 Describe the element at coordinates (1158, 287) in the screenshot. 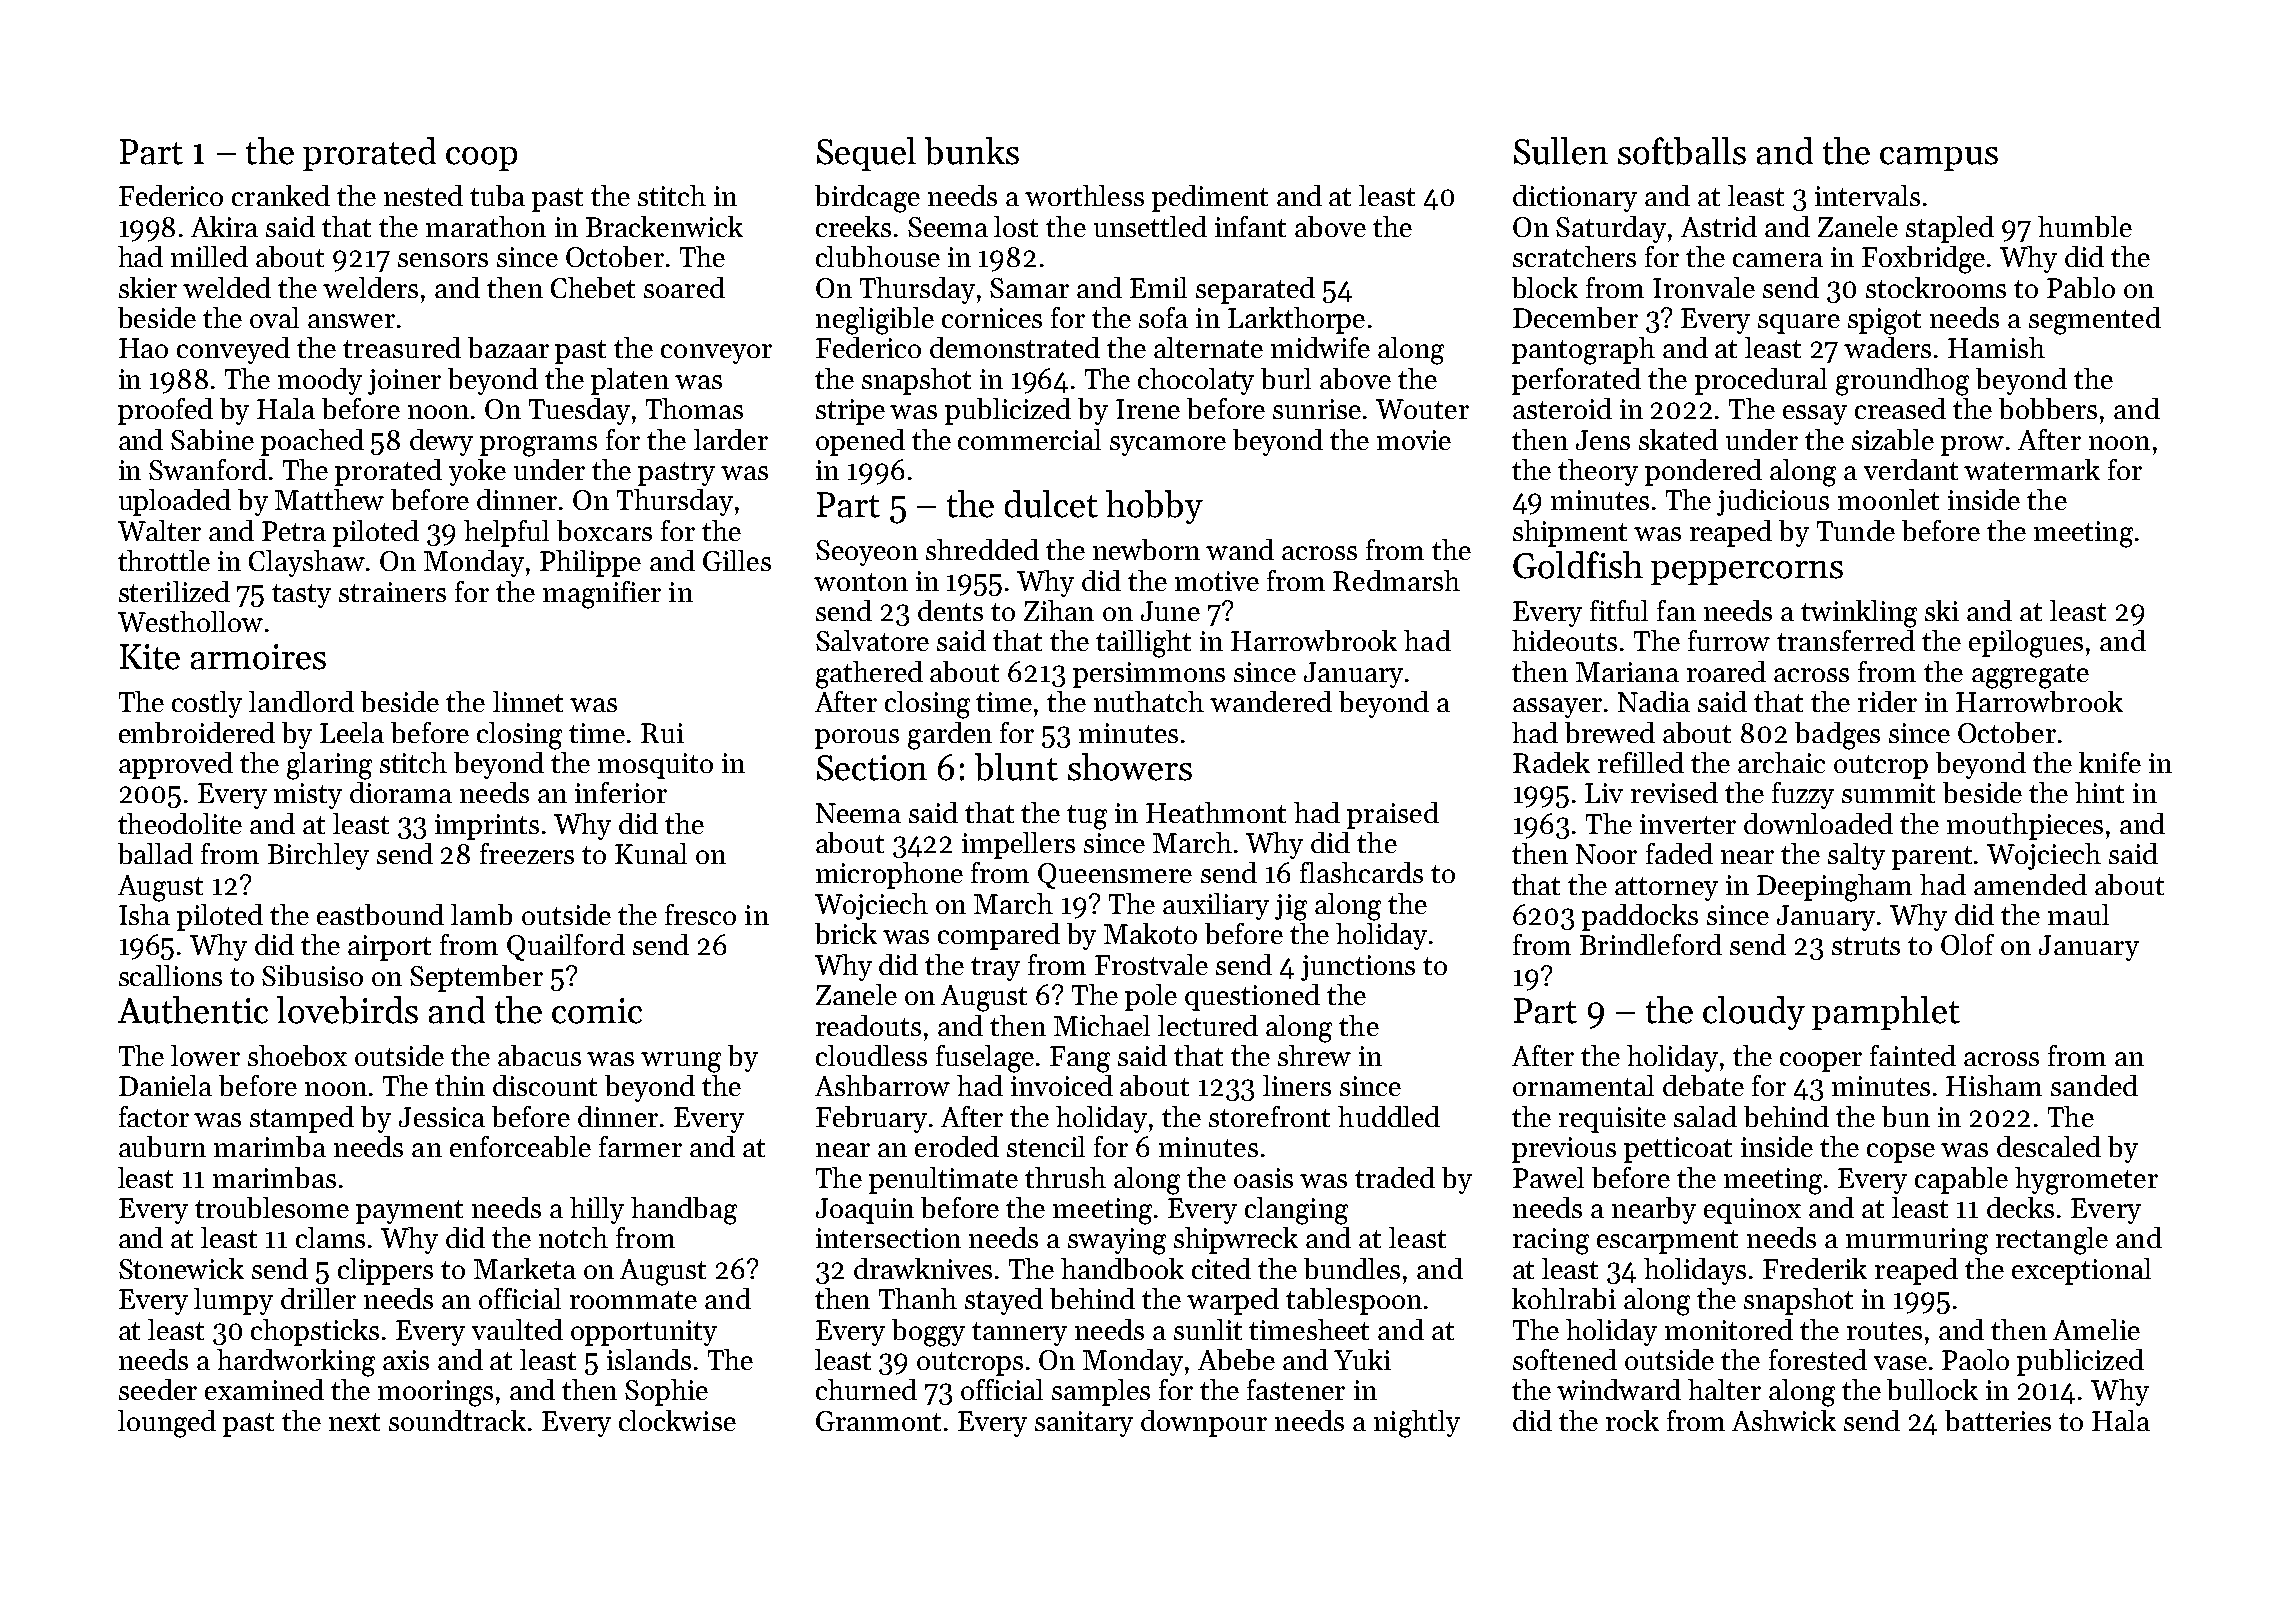

I see `Emil` at that location.
